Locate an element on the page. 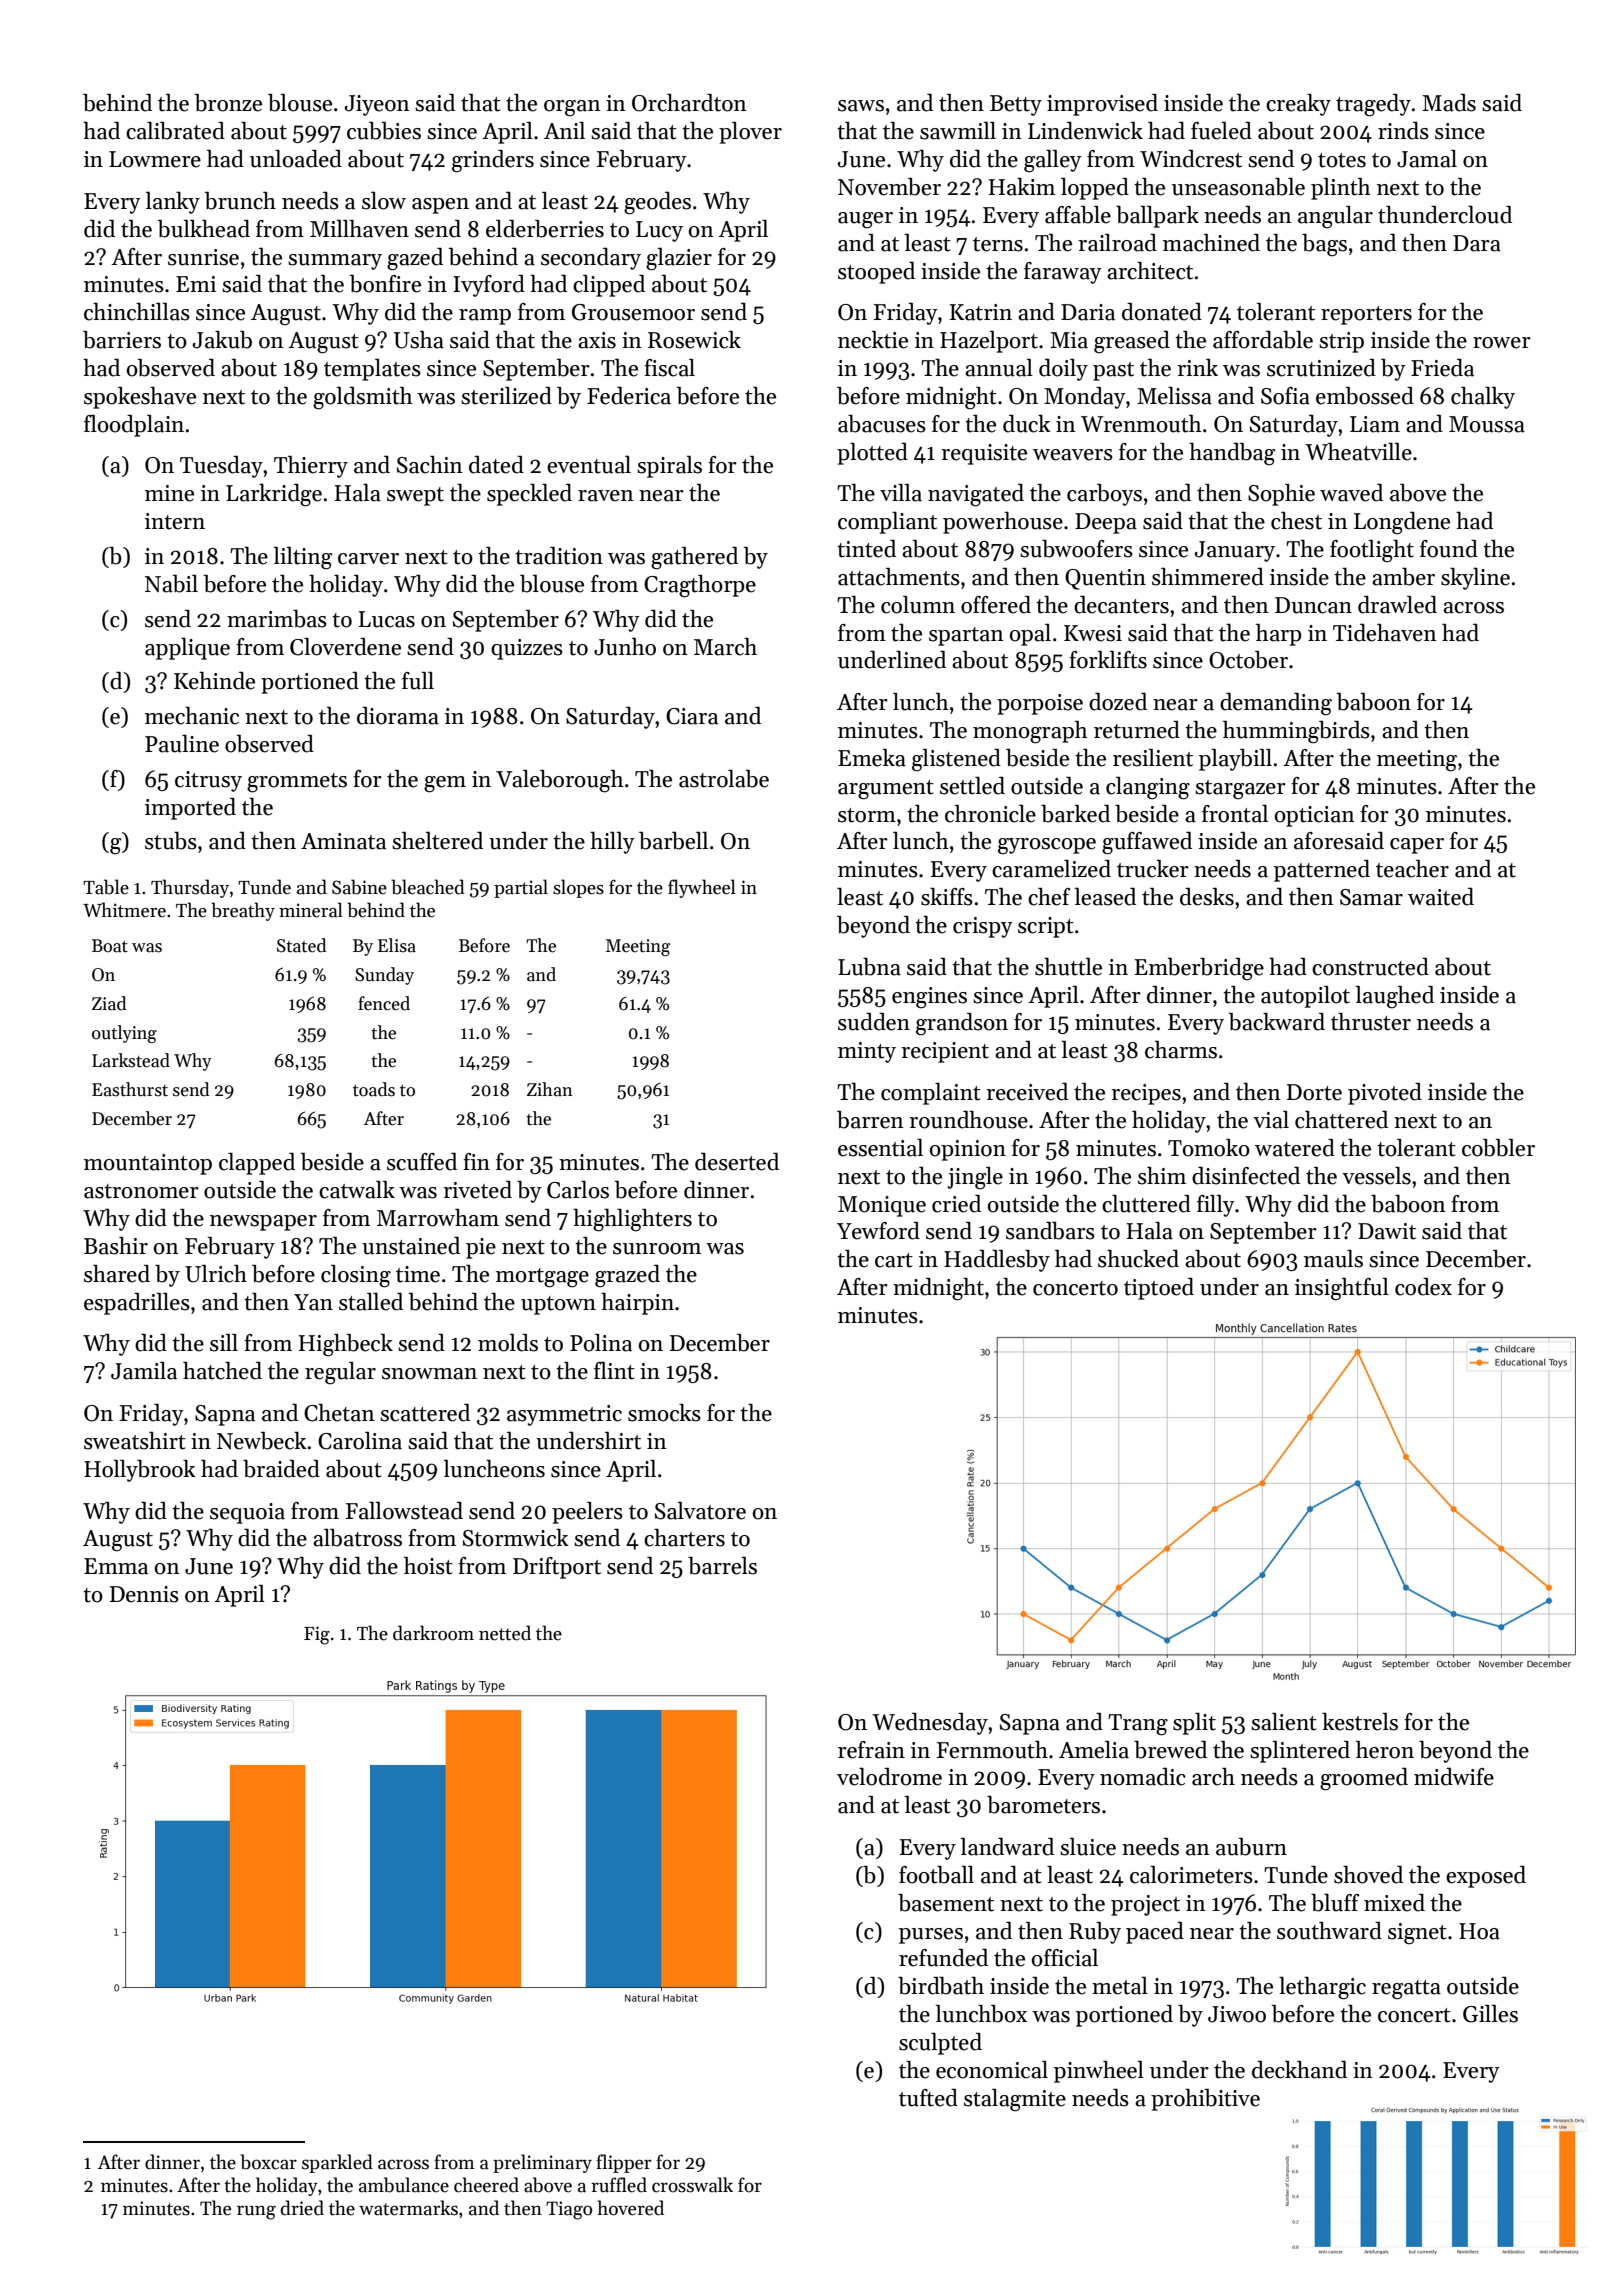 The height and width of the page is (2292, 1620). cobbler is located at coordinates (1498, 1148).
